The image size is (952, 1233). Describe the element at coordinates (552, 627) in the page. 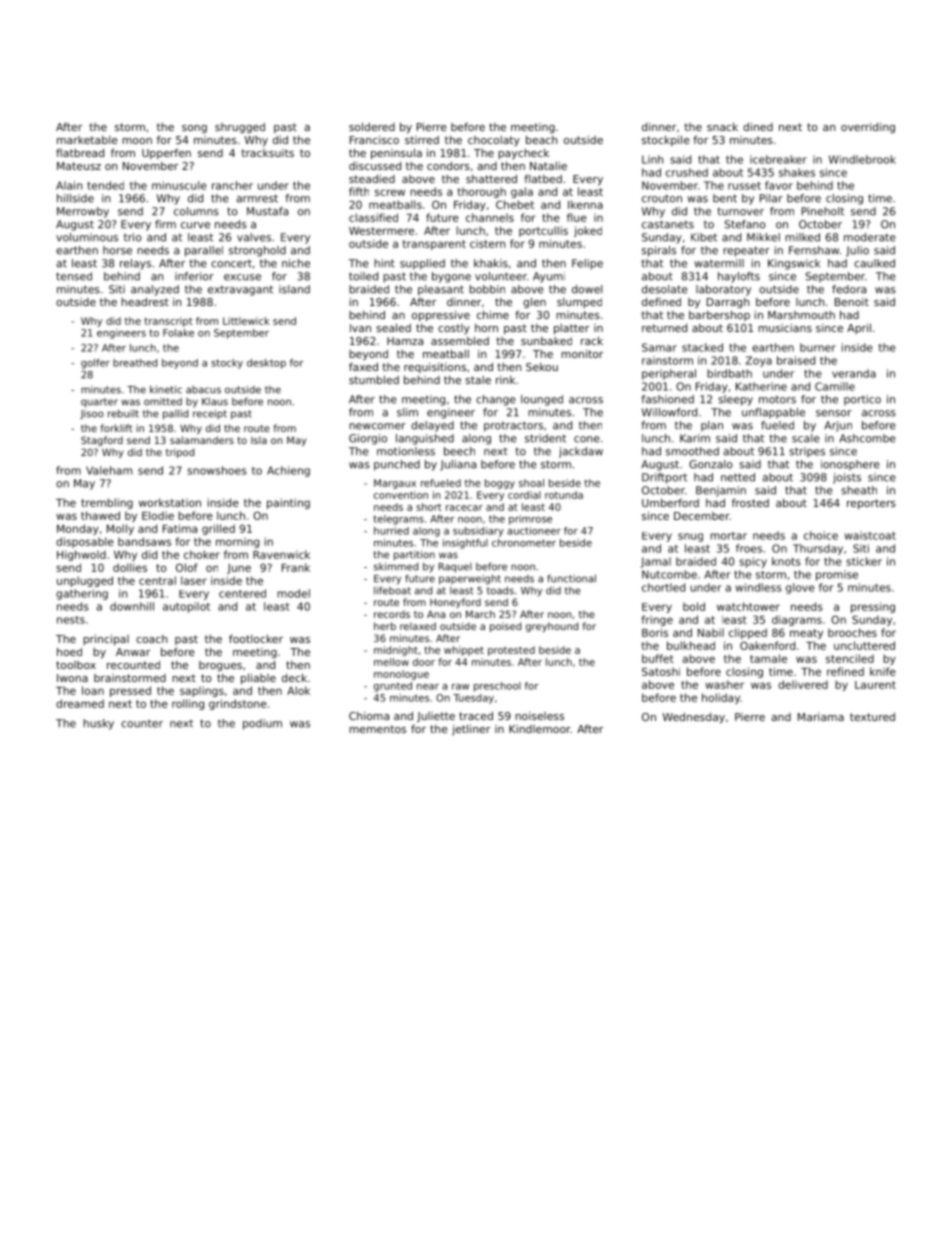

I see `greyhound` at that location.
